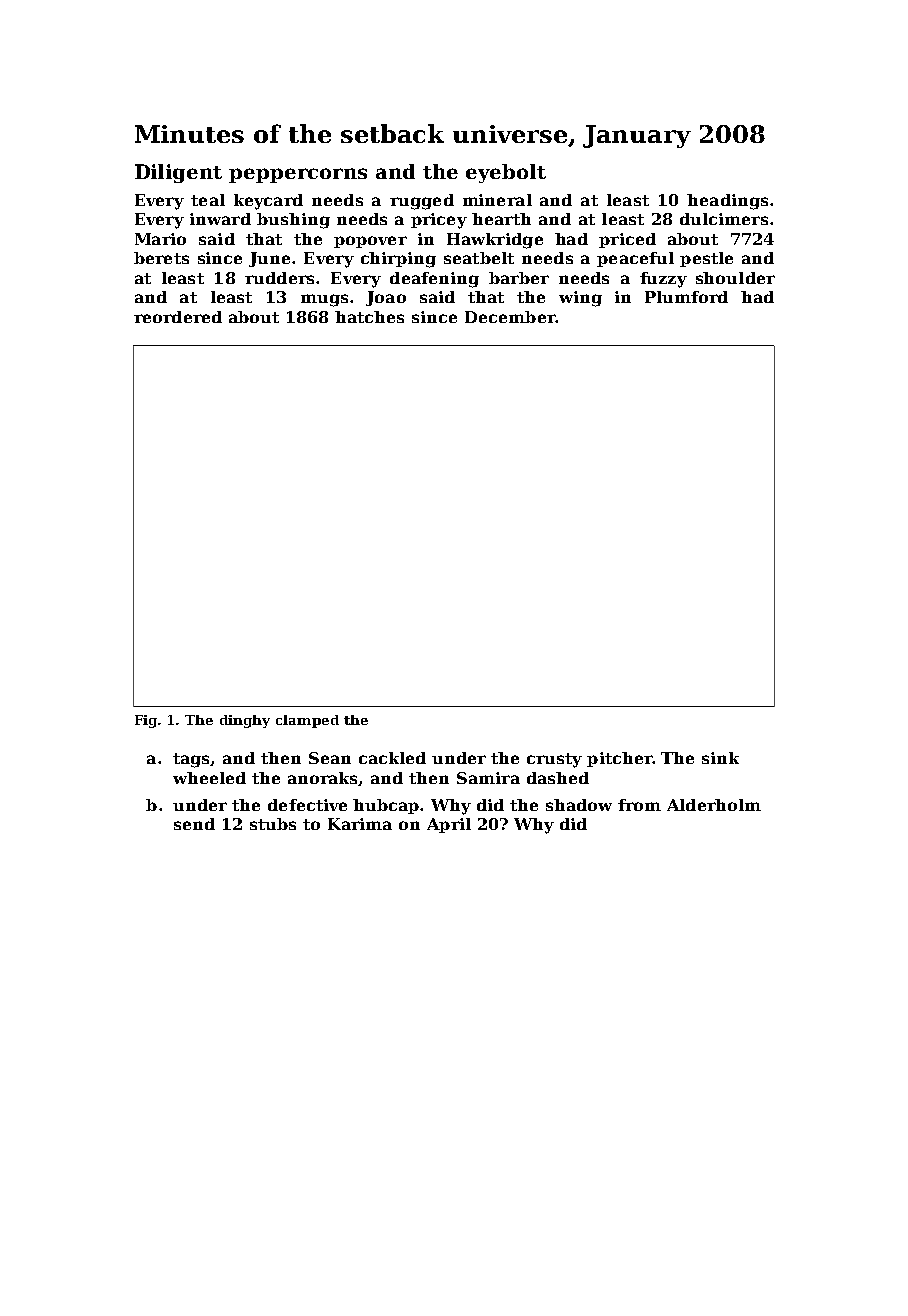 This screenshot has height=1316, width=908. Describe the element at coordinates (178, 173) in the screenshot. I see `Diligent` at that location.
